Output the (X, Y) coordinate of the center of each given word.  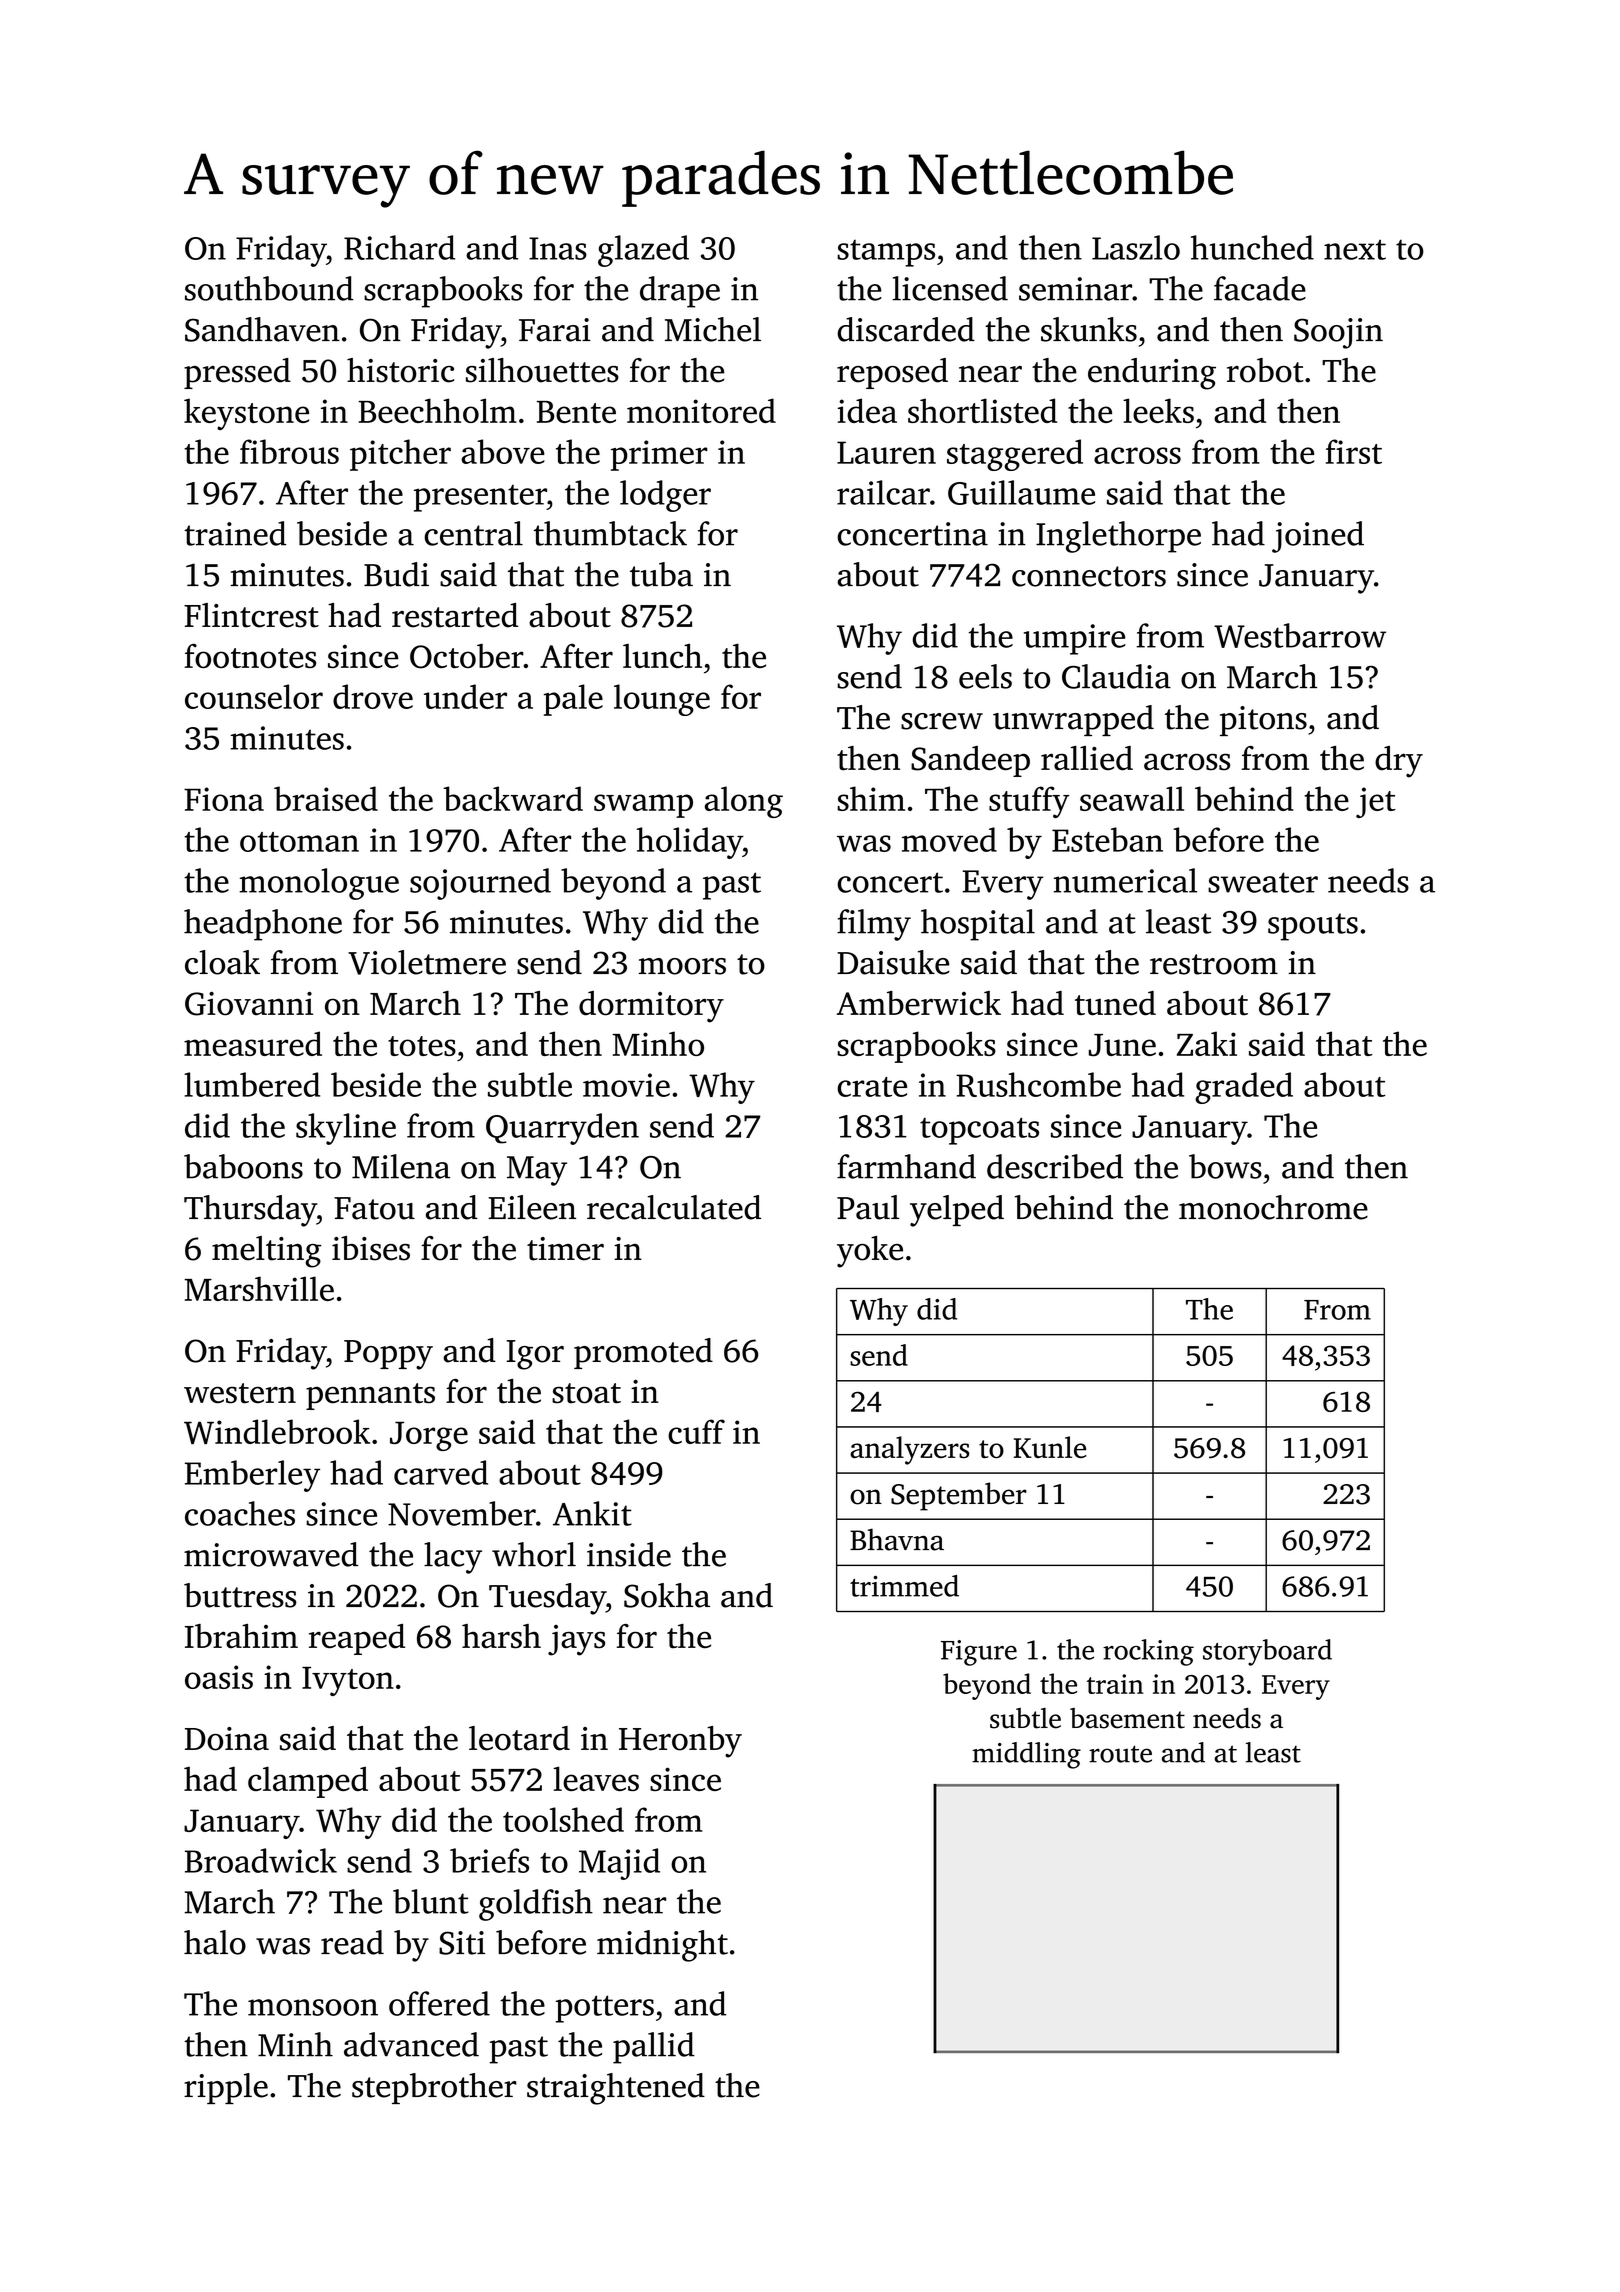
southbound (269, 288)
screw (942, 721)
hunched (1252, 247)
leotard (519, 1738)
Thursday (250, 1211)
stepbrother (434, 2088)
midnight (662, 1946)
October (466, 656)
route (1120, 1754)
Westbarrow (1300, 635)
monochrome (1273, 1207)
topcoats (979, 1131)
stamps (886, 253)
